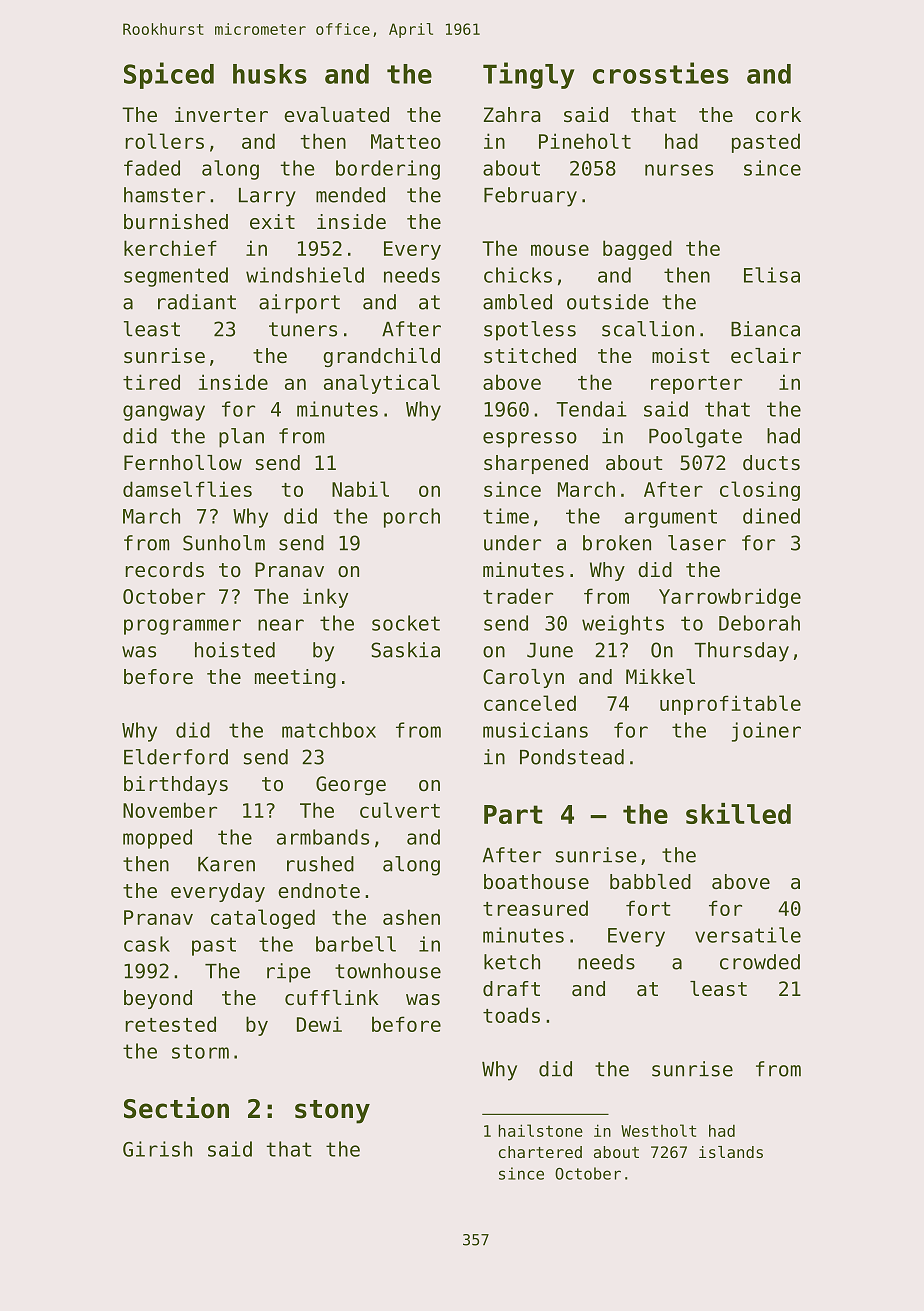 This document has width=924, height=1311. What do you see at coordinates (512, 114) in the document?
I see `Zahra` at bounding box center [512, 114].
